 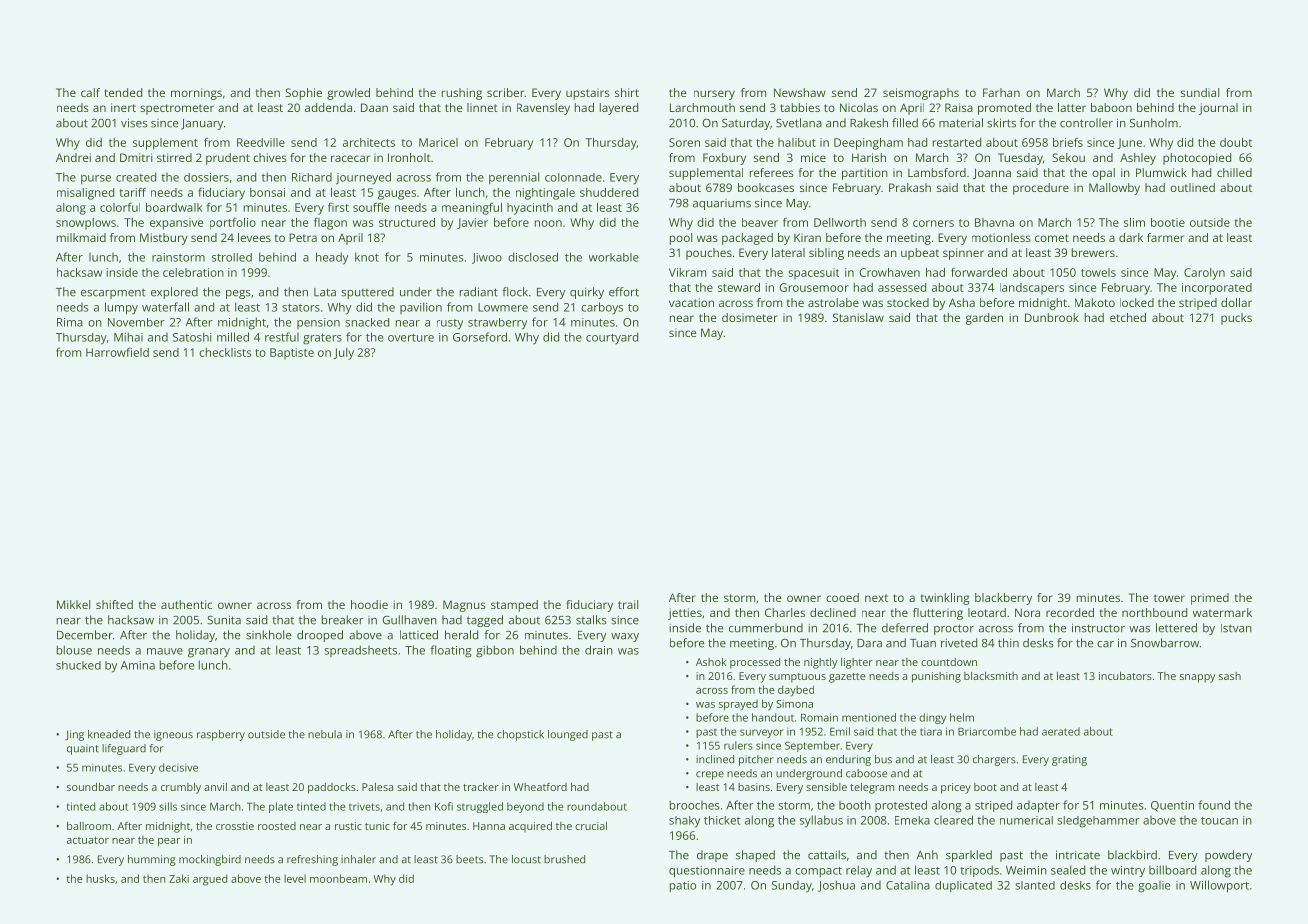 What do you see at coordinates (377, 826) in the screenshot?
I see `tunic` at bounding box center [377, 826].
